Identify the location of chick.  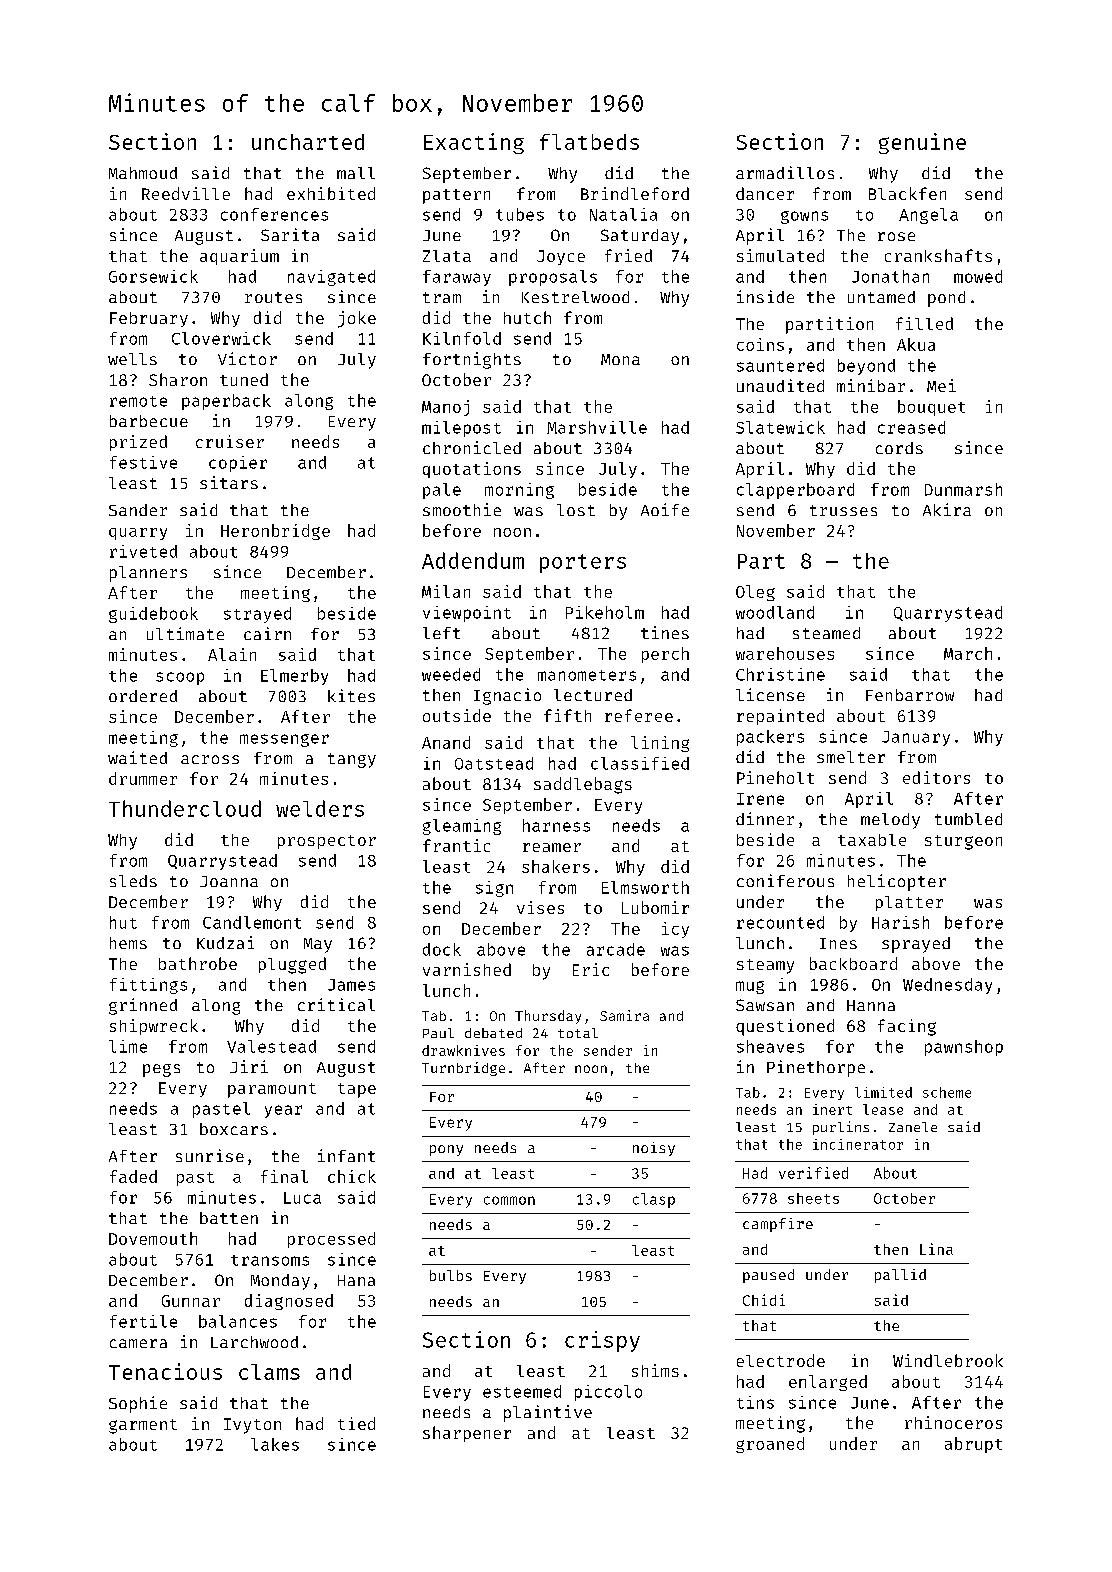
(352, 1176).
